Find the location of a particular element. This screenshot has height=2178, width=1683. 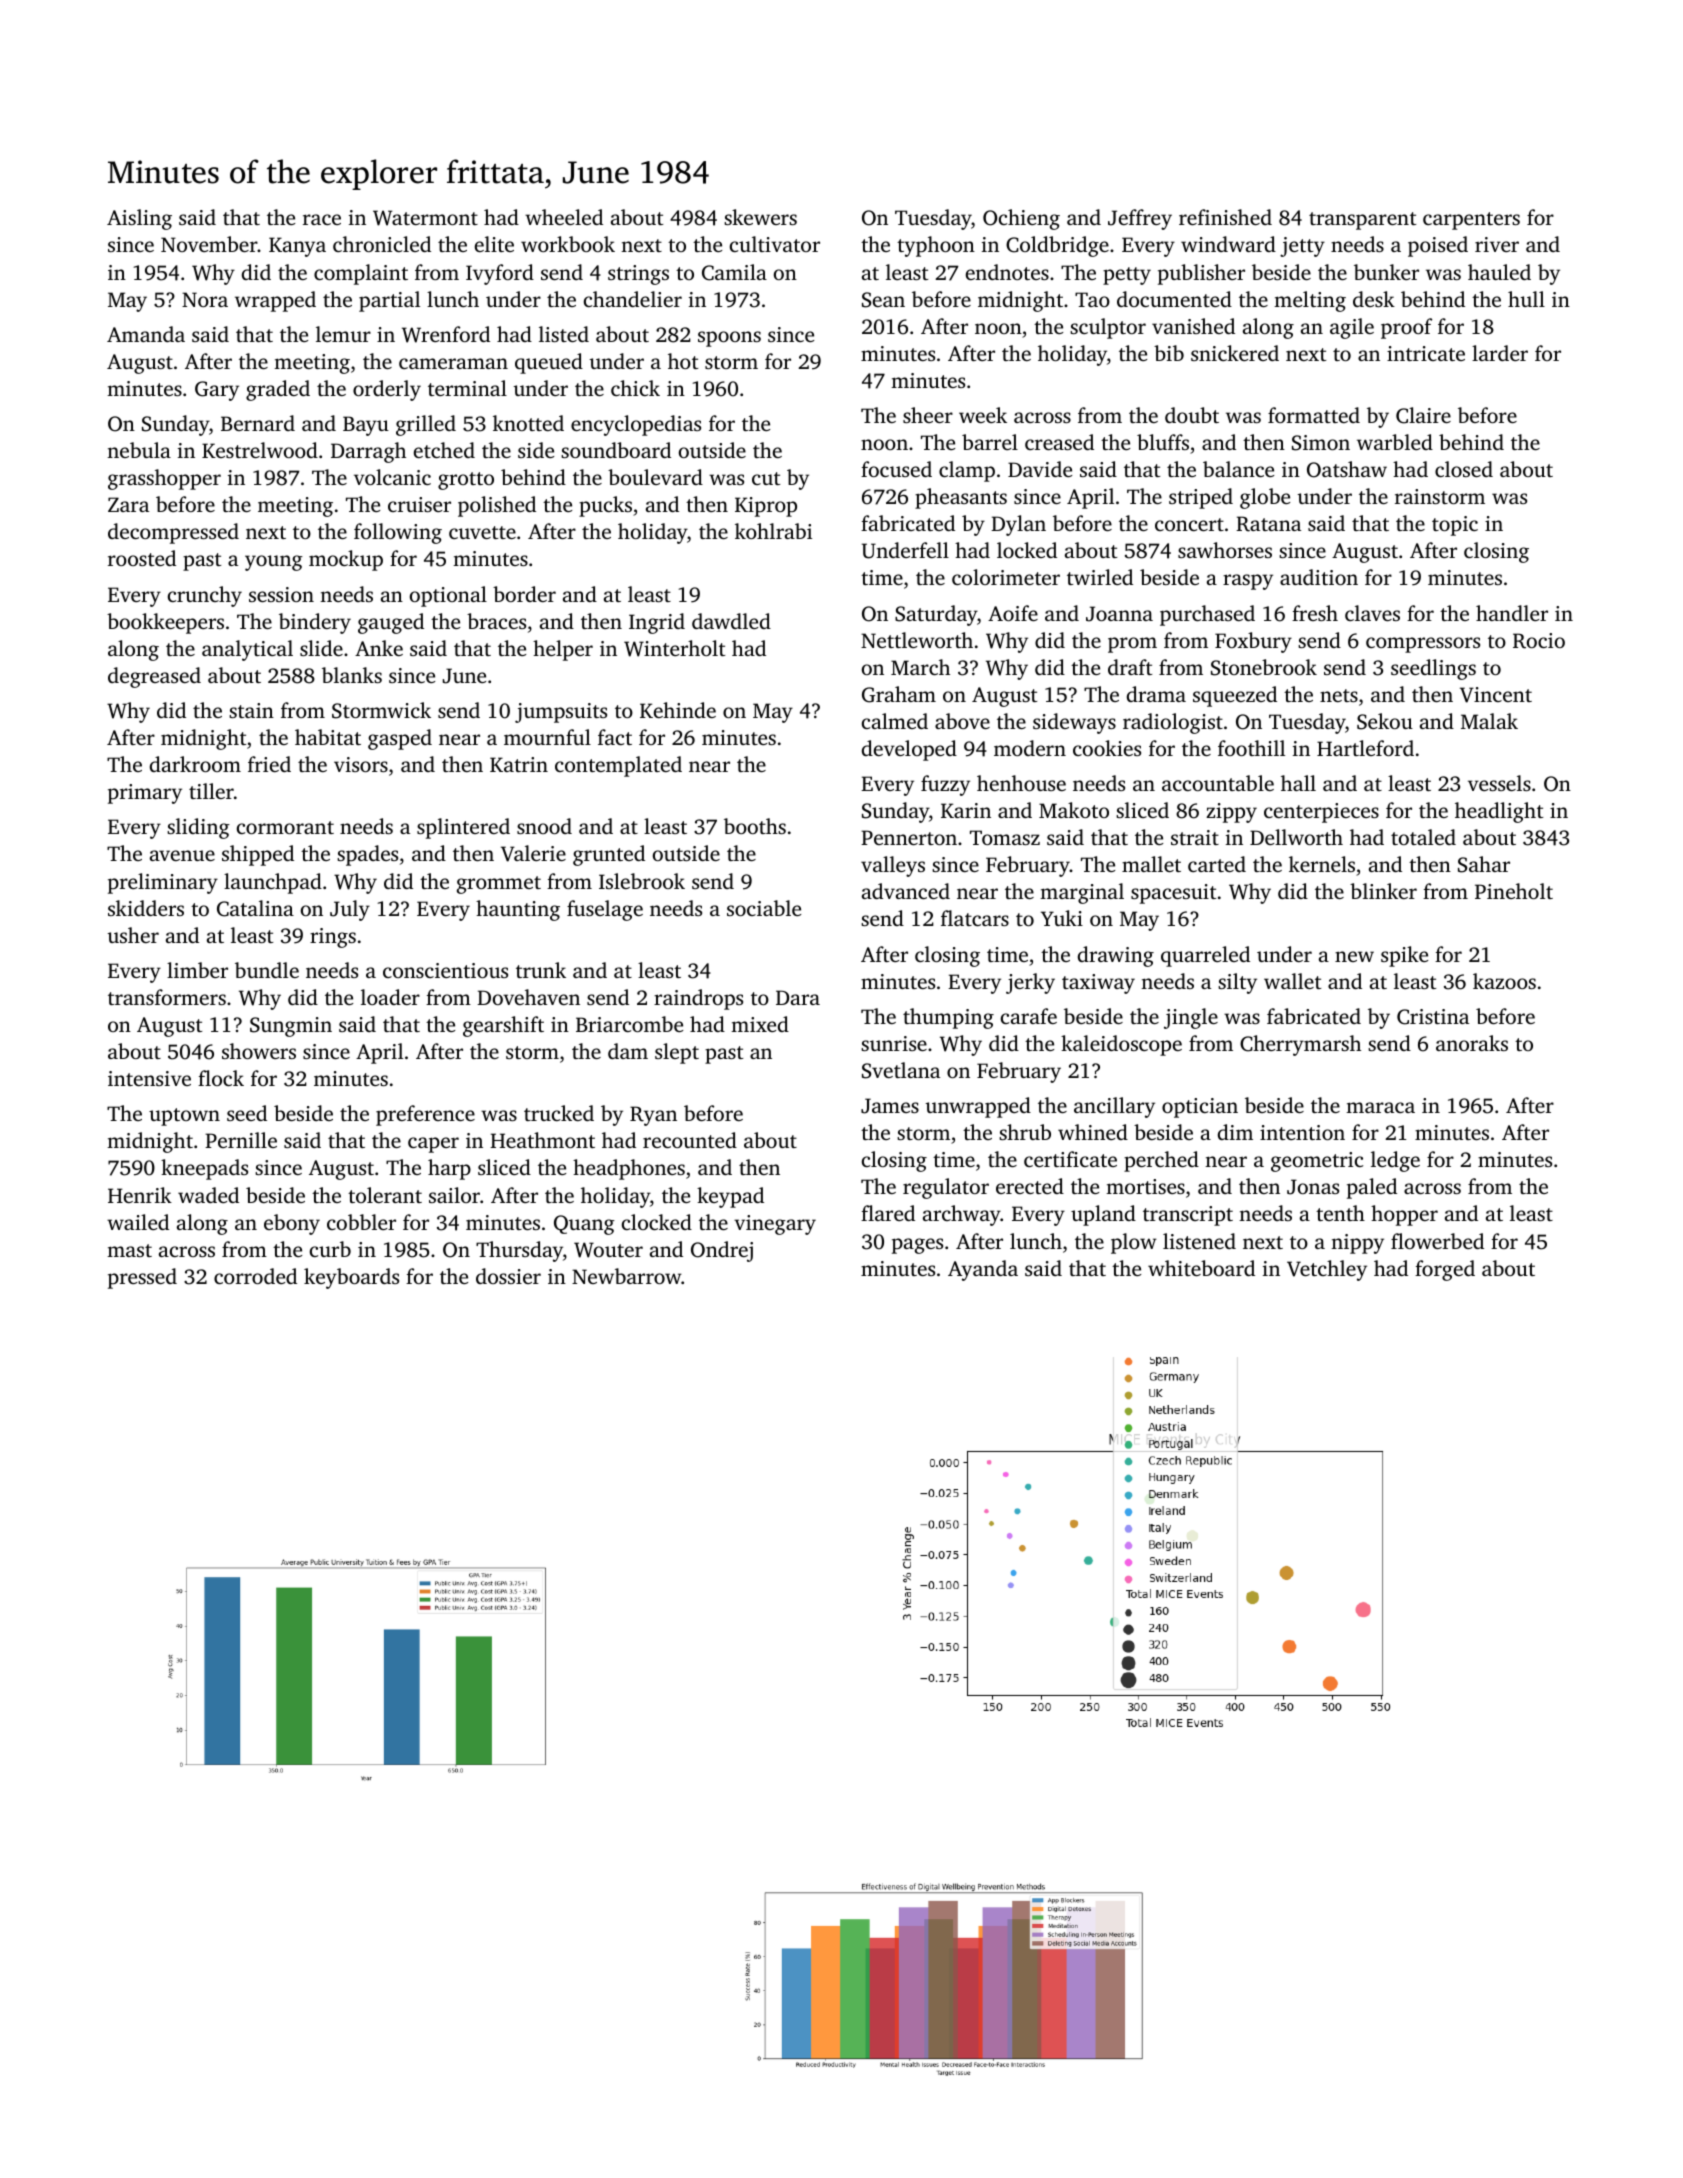

raspy is located at coordinates (1248, 582).
